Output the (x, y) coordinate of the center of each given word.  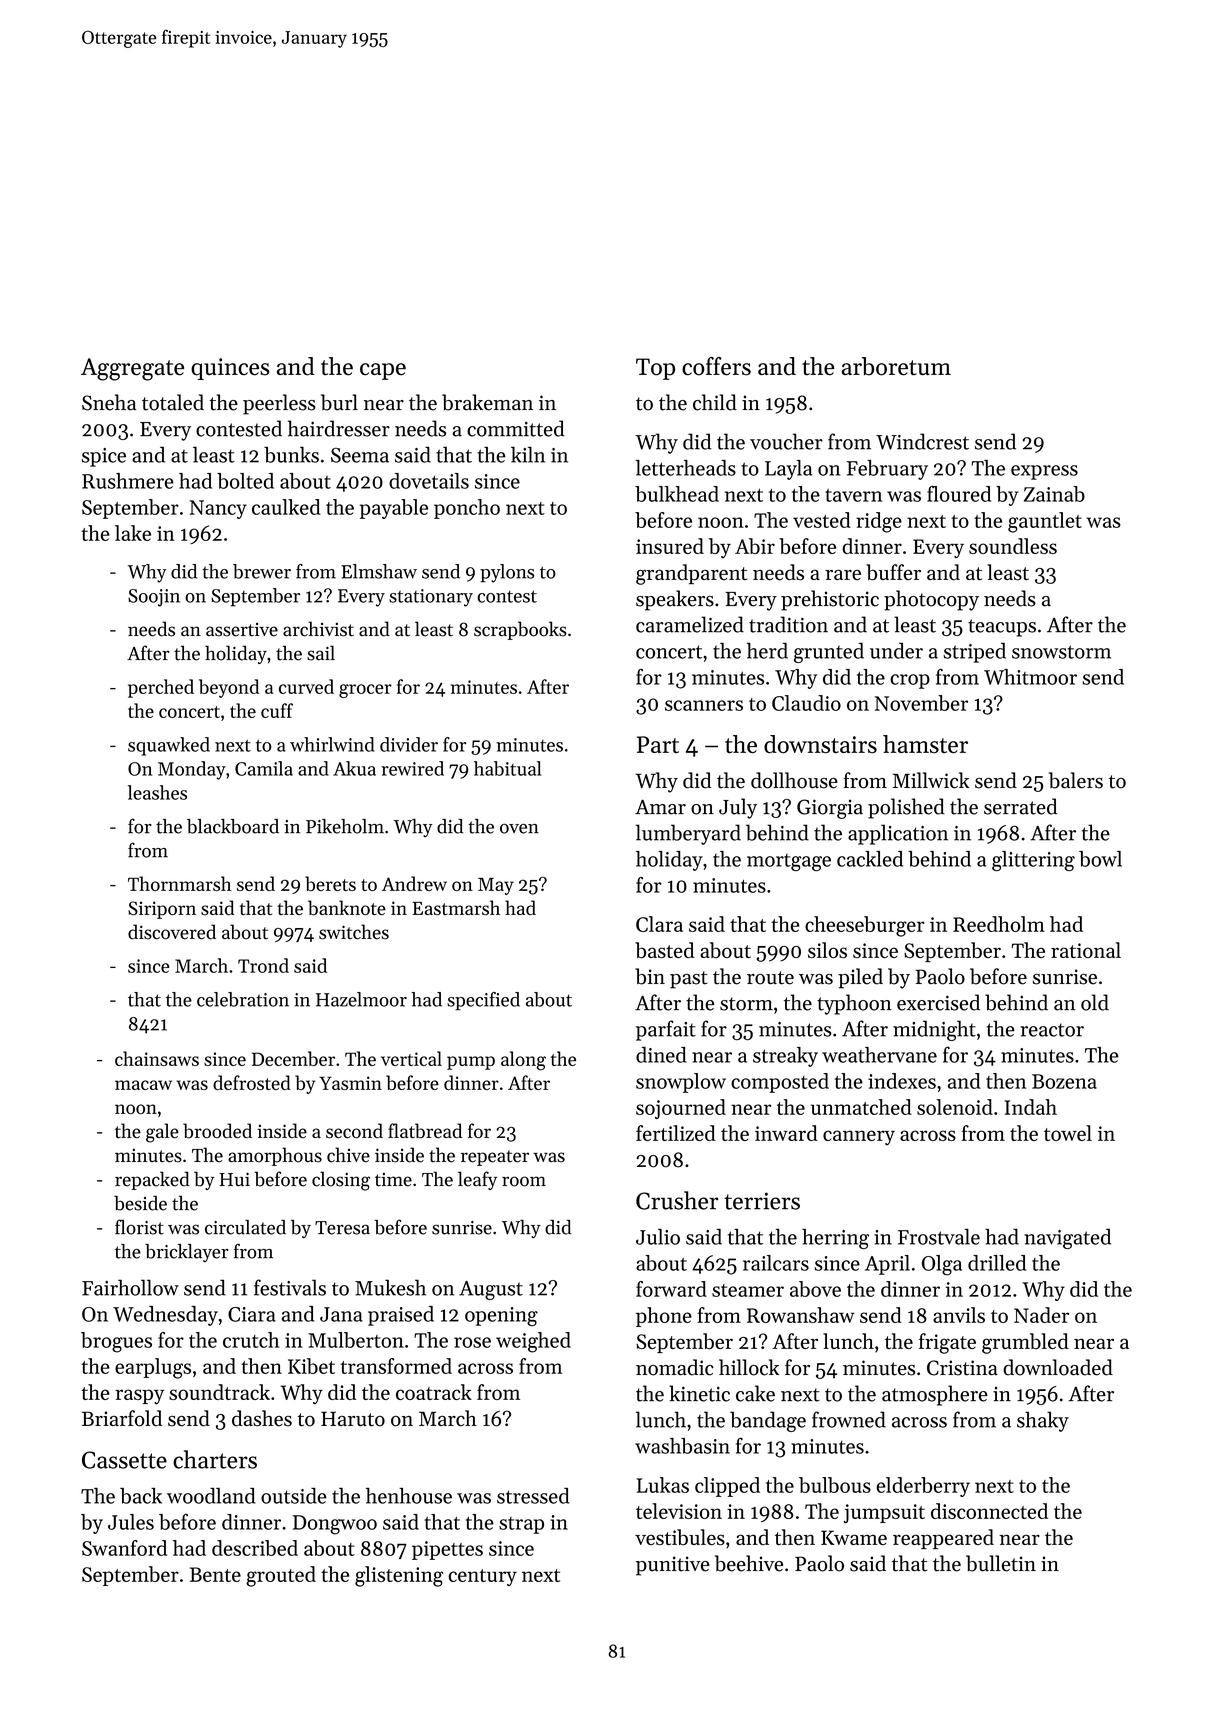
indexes (902, 1081)
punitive (673, 1566)
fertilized (676, 1133)
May (496, 886)
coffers (716, 366)
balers (1076, 780)
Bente (215, 1574)
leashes (157, 792)
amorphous (275, 1156)
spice (104, 457)
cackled (870, 859)
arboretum (896, 366)
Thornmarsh (180, 883)
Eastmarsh (456, 908)
